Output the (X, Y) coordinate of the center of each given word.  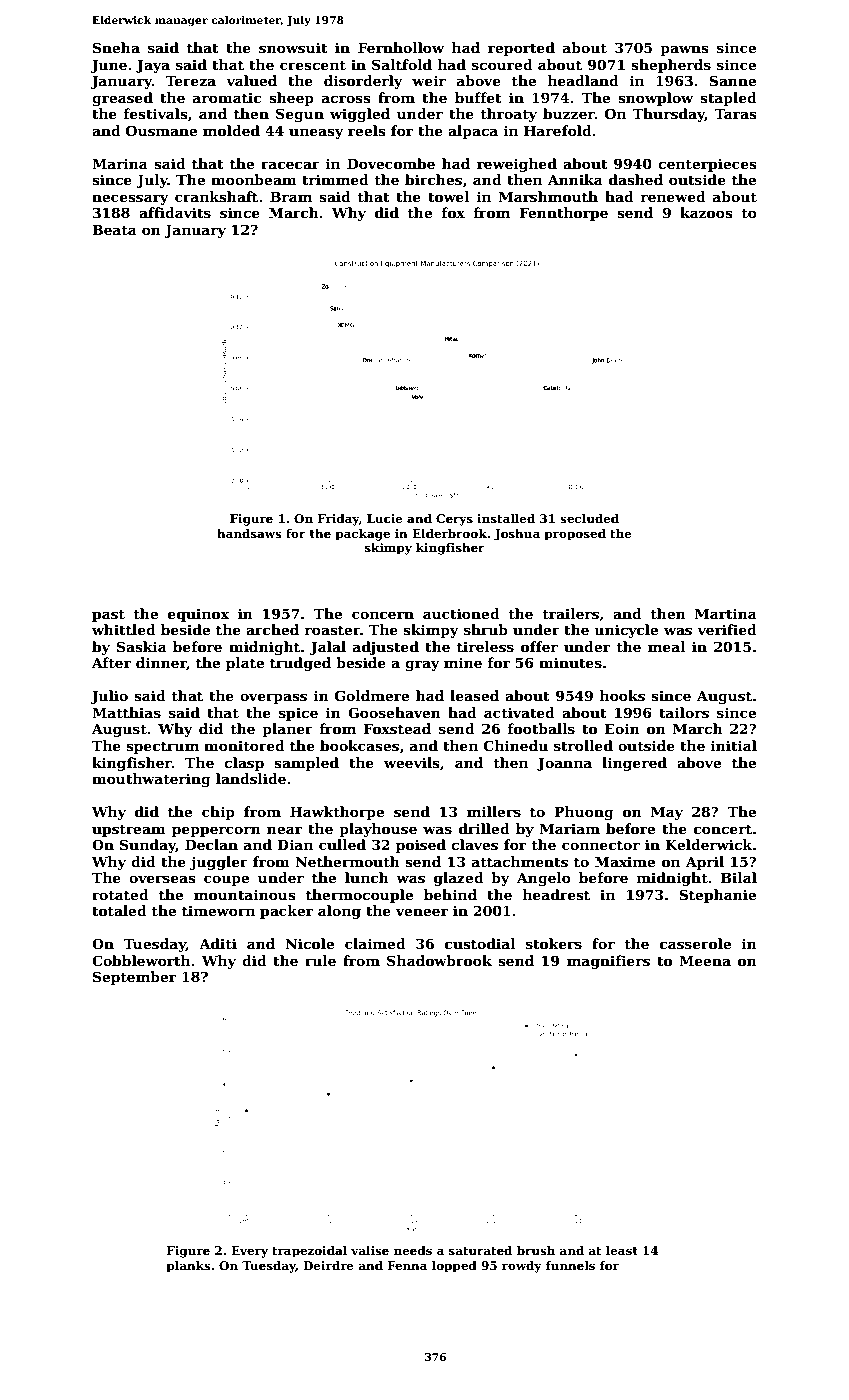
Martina (726, 613)
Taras (735, 114)
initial (734, 745)
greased (122, 99)
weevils (412, 762)
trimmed (335, 179)
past (108, 615)
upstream (129, 830)
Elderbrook (449, 533)
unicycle (626, 631)
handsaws (249, 533)
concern (383, 615)
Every (249, 1252)
